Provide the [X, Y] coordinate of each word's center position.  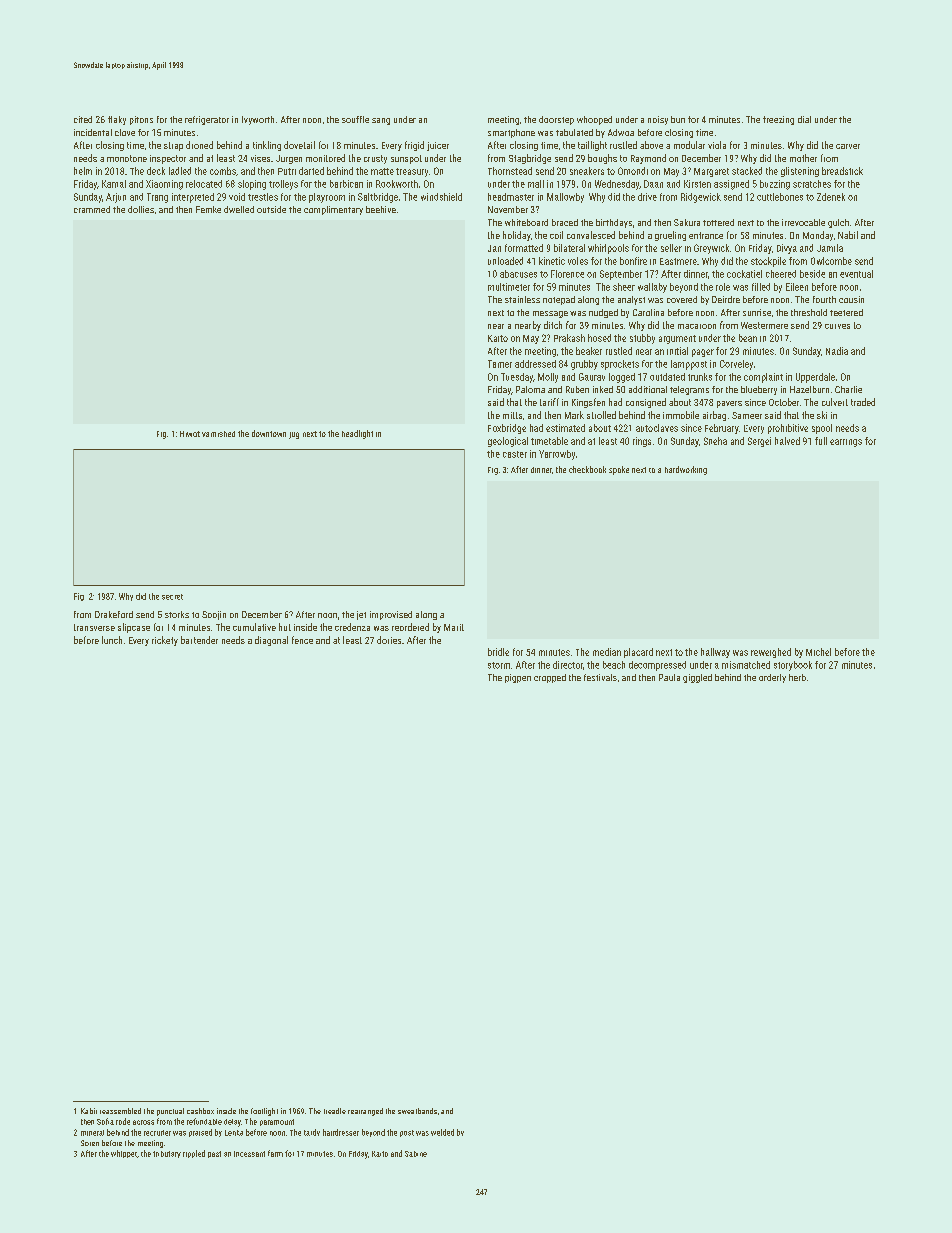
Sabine [416, 1154]
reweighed [771, 653]
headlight [357, 434]
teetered [846, 312]
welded [442, 1132]
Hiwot [190, 434]
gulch [838, 223]
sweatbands [417, 1111]
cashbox [200, 1111]
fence [302, 640]
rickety [165, 641]
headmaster [511, 197]
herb [797, 677]
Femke [208, 209]
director [568, 665]
